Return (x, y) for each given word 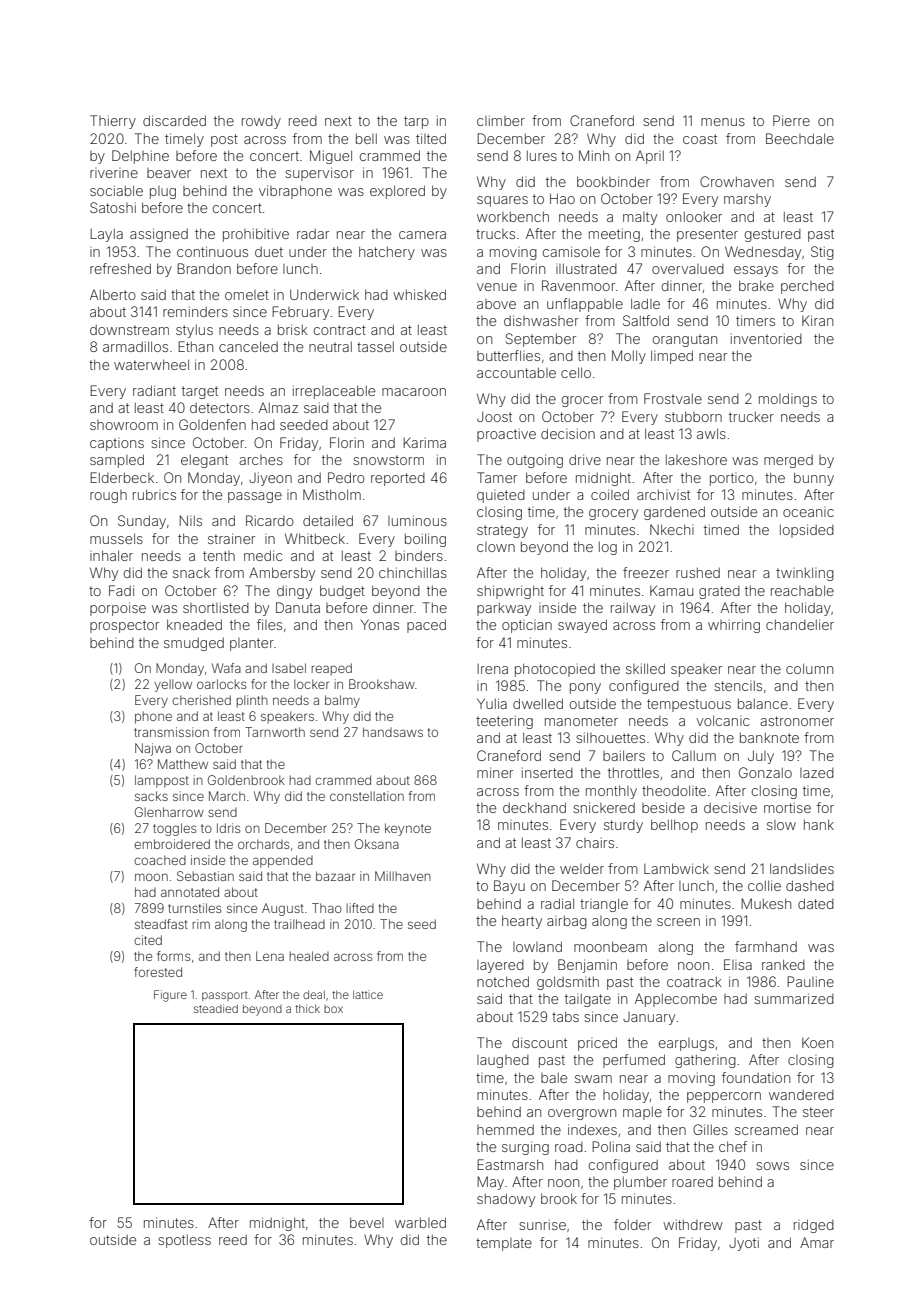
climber (501, 120)
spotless (184, 1241)
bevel (367, 1222)
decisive (730, 807)
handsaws (393, 732)
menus (723, 122)
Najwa (153, 749)
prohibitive (256, 235)
